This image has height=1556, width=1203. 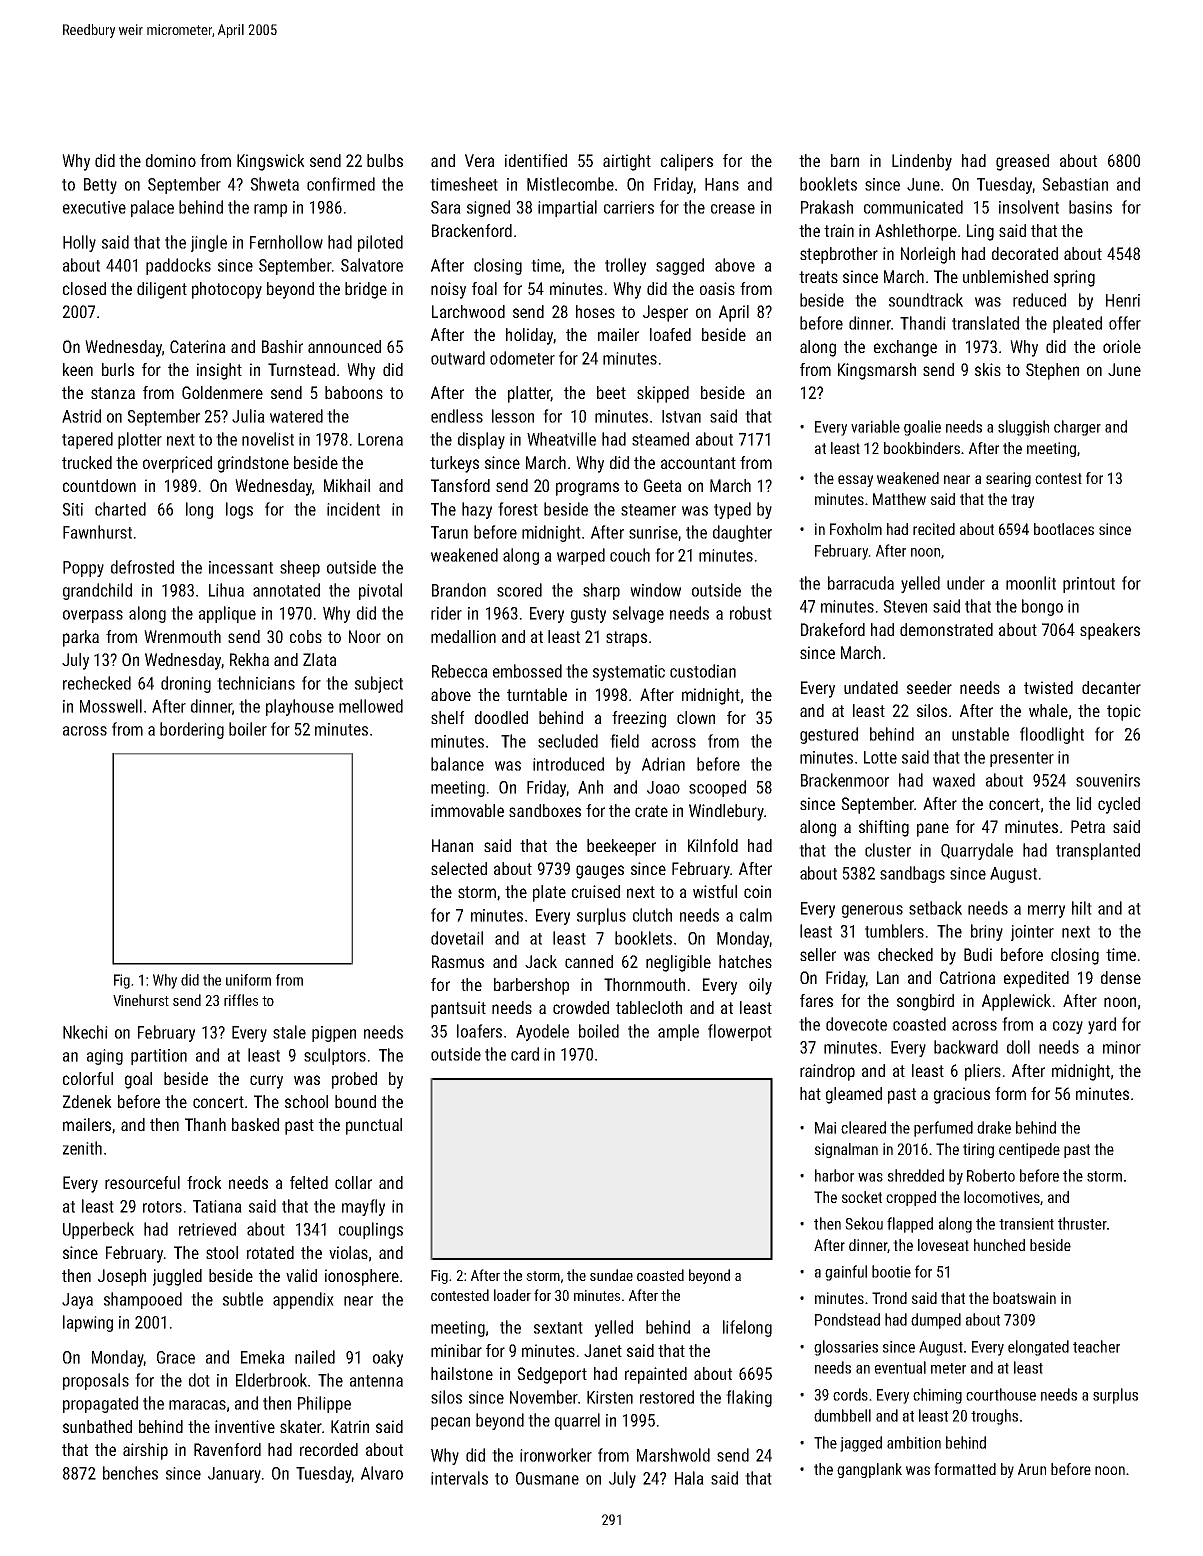 I want to click on topic, so click(x=1124, y=712).
